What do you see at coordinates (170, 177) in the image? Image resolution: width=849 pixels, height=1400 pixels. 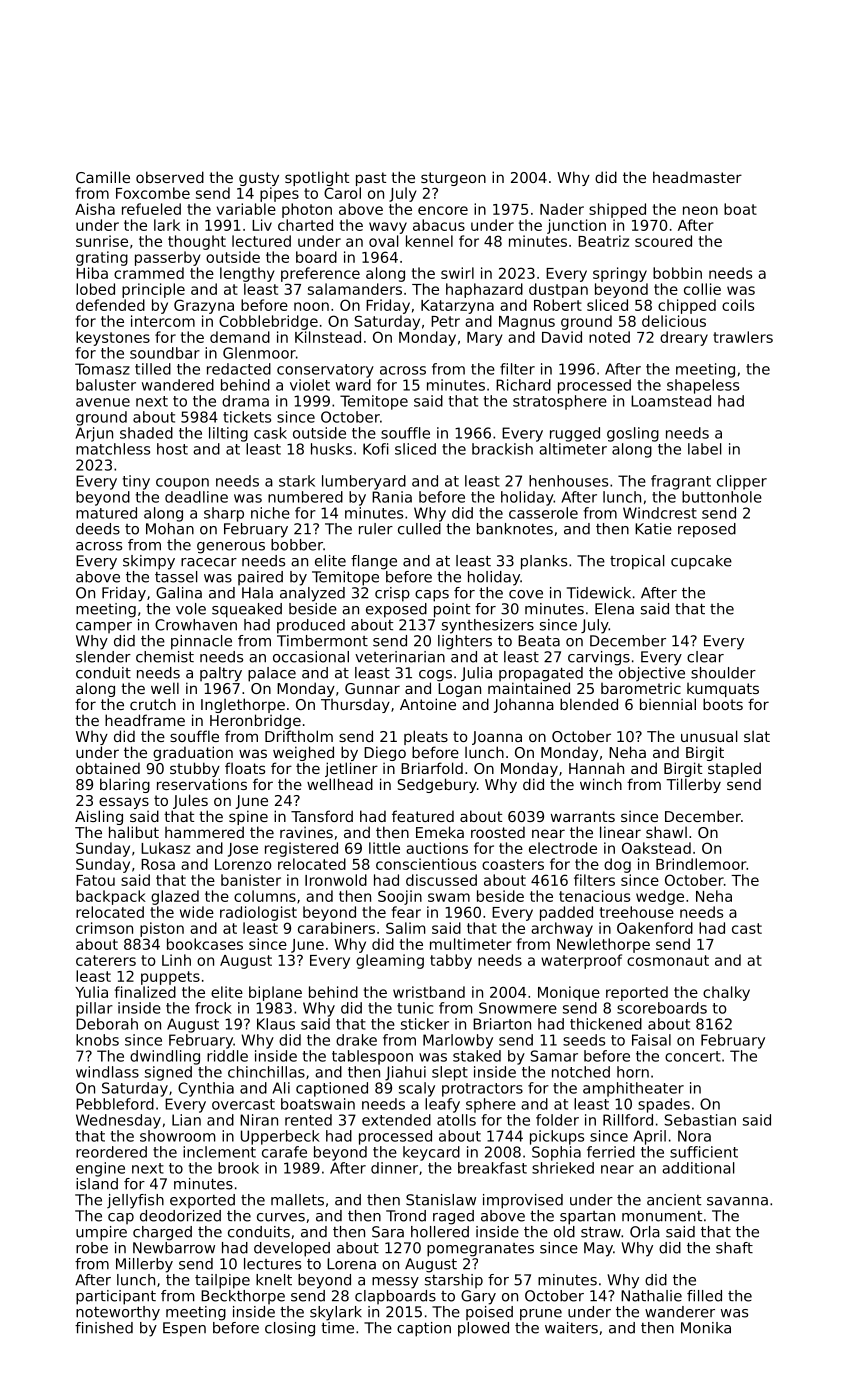 I see `observed` at bounding box center [170, 177].
